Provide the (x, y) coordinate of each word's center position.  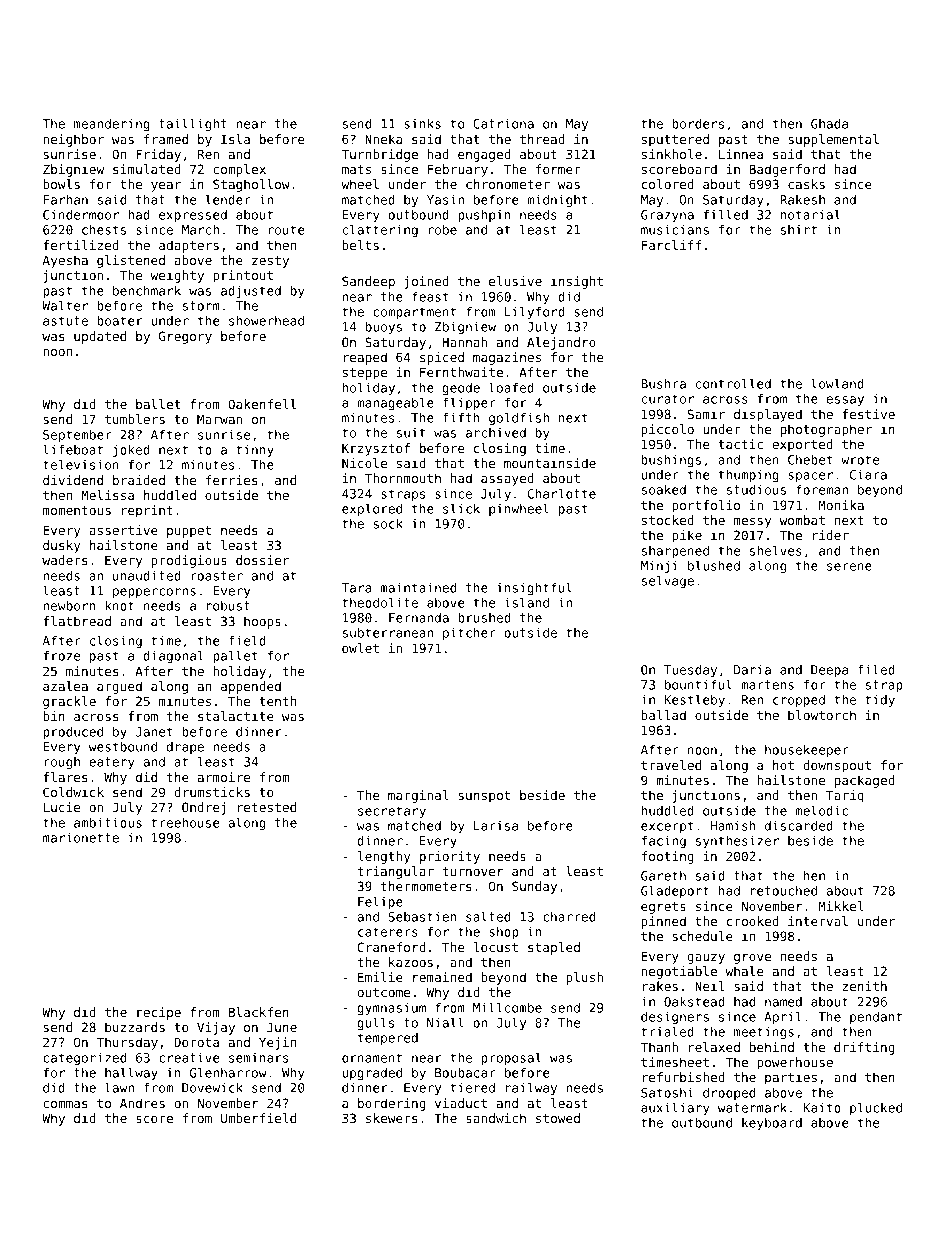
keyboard (772, 1124)
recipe (159, 1013)
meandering (112, 125)
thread (542, 139)
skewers (392, 1118)
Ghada (829, 123)
